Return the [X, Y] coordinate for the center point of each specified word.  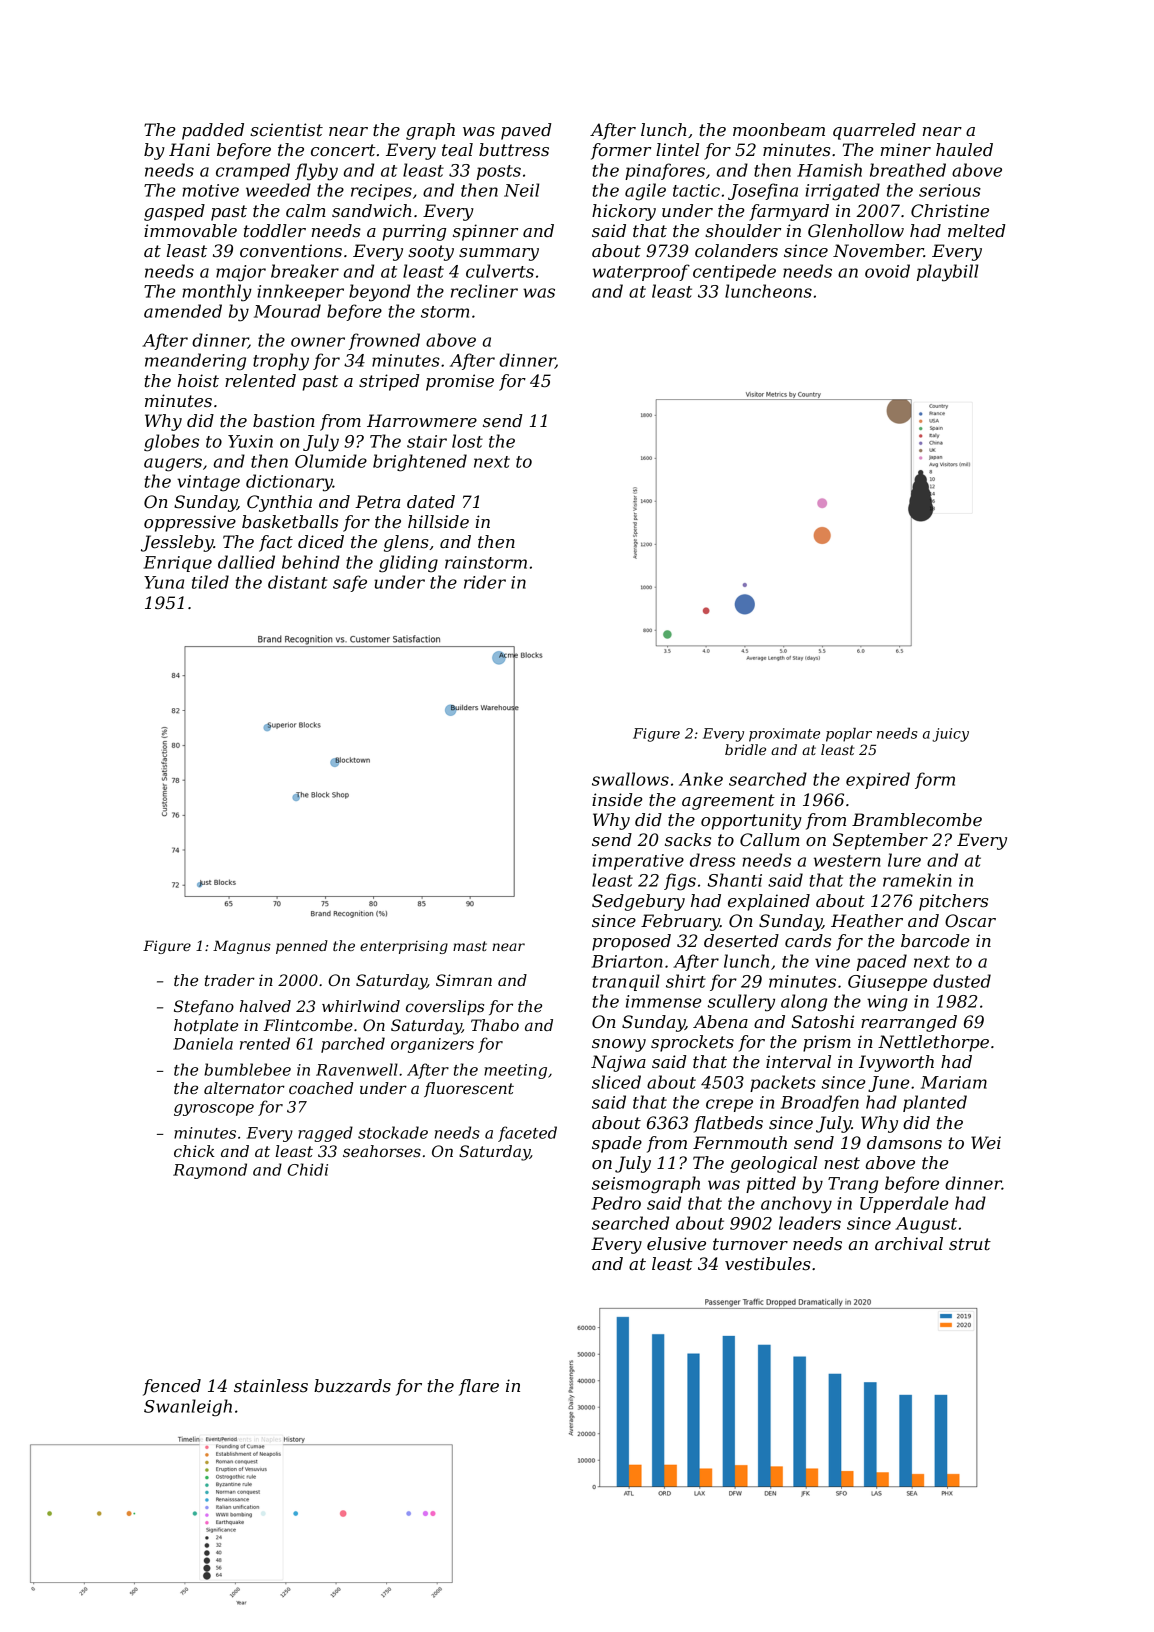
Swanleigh [188, 1408]
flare [479, 1387]
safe [350, 583]
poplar [849, 735]
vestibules [768, 1264]
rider [485, 582]
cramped [253, 171]
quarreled [874, 131]
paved [526, 131]
